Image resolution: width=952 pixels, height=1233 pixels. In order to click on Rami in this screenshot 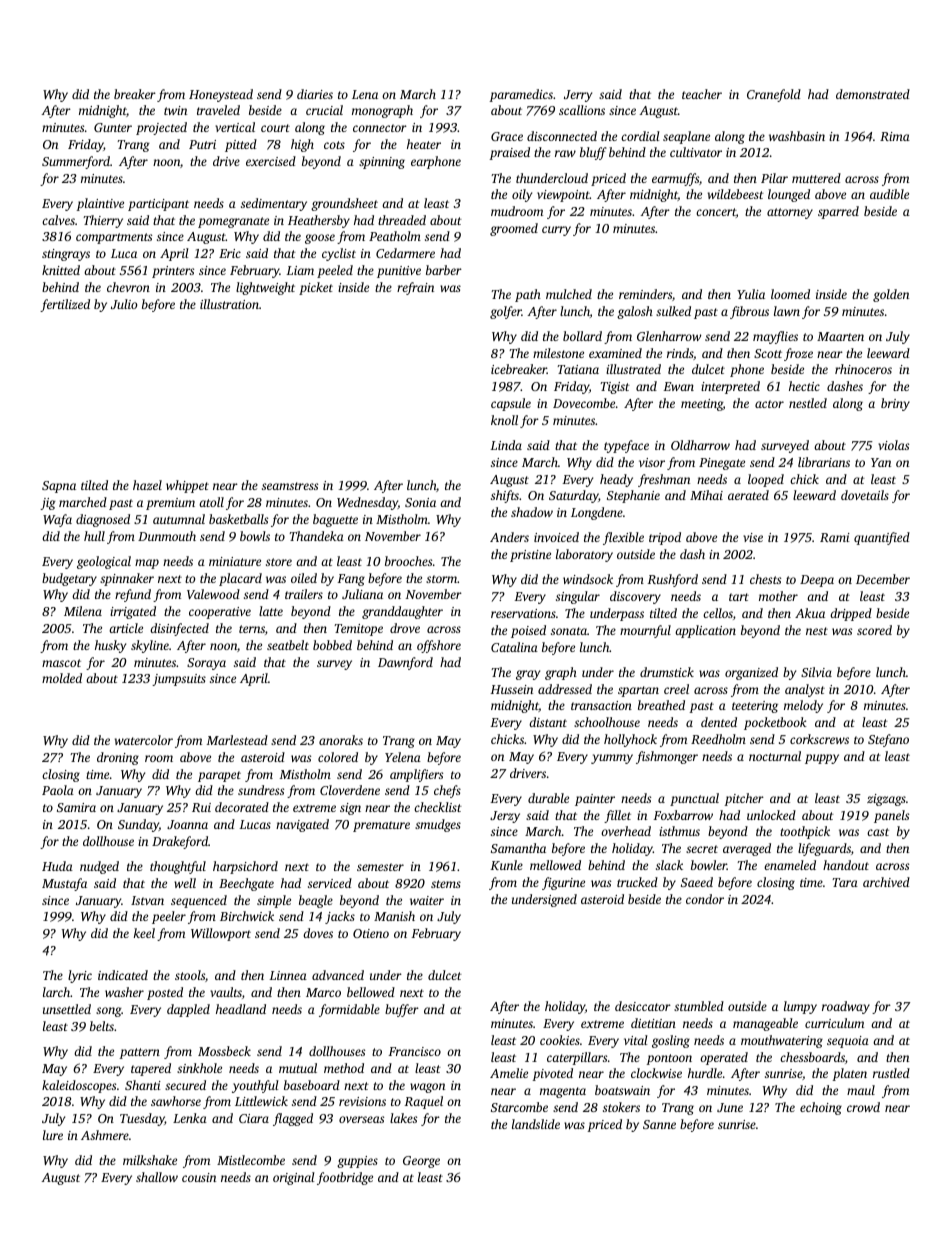, I will do `click(835, 537)`.
